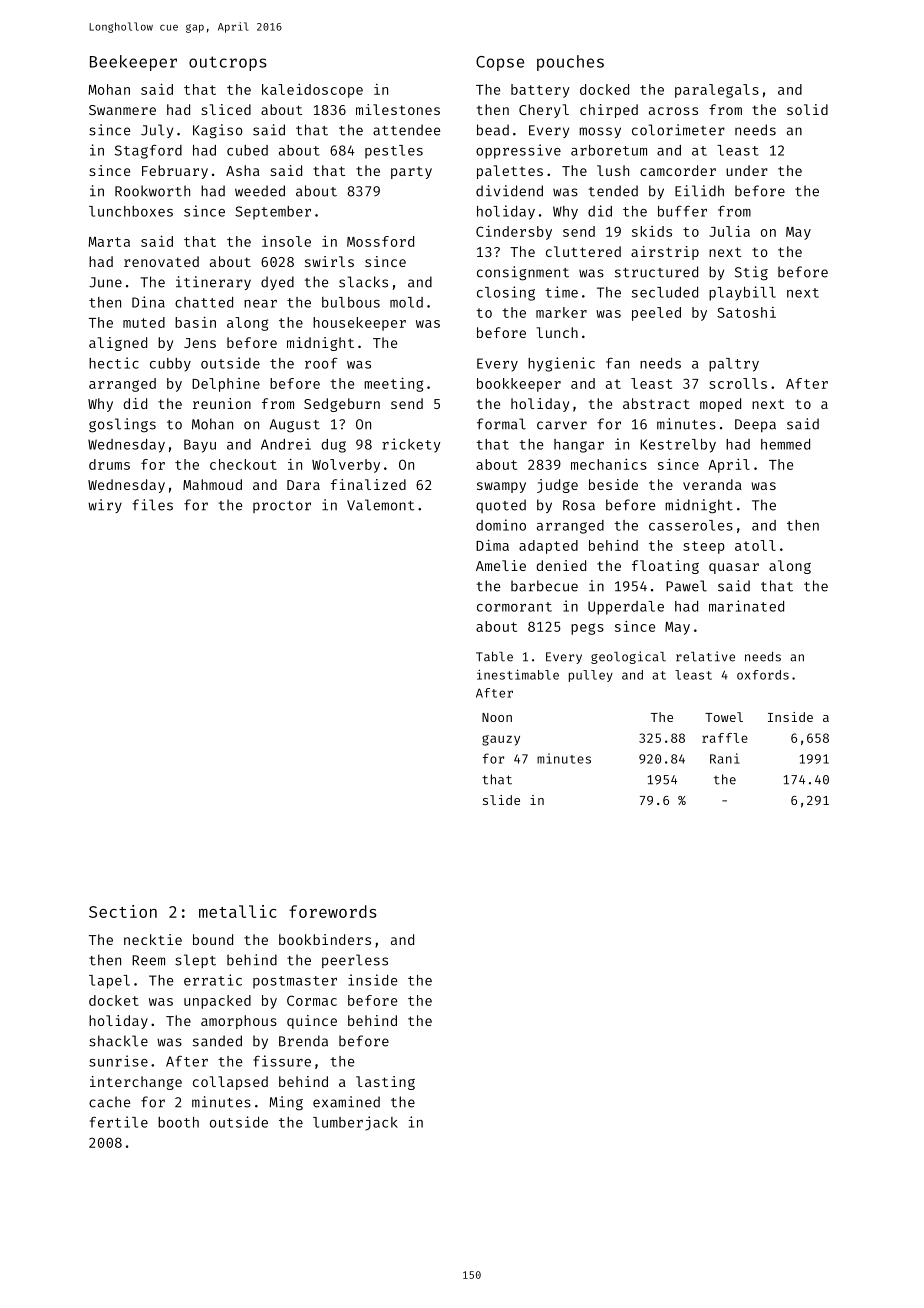 This image has height=1308, width=924. I want to click on Cindersby, so click(514, 232).
